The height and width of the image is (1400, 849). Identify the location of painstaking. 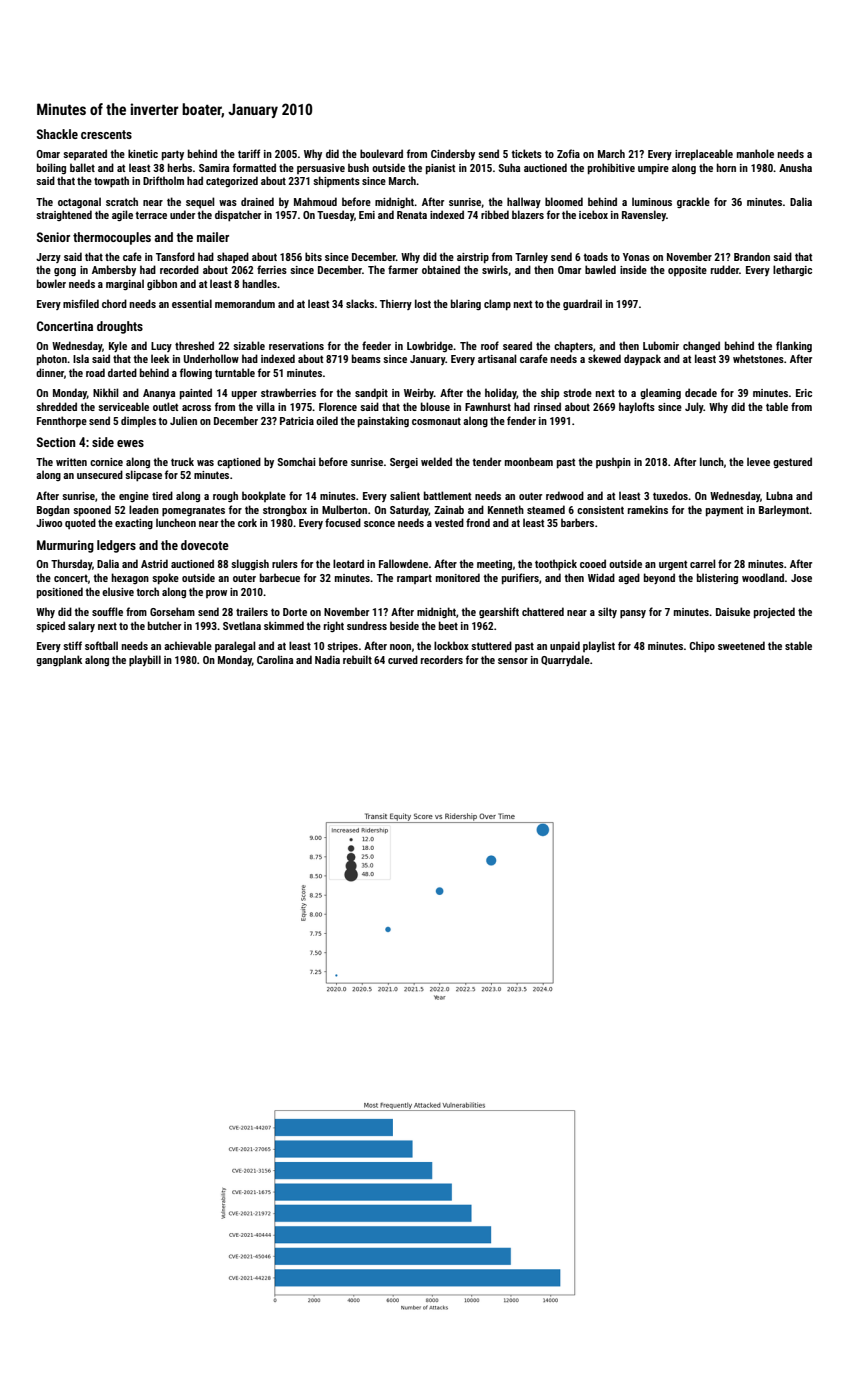
(383, 422).
